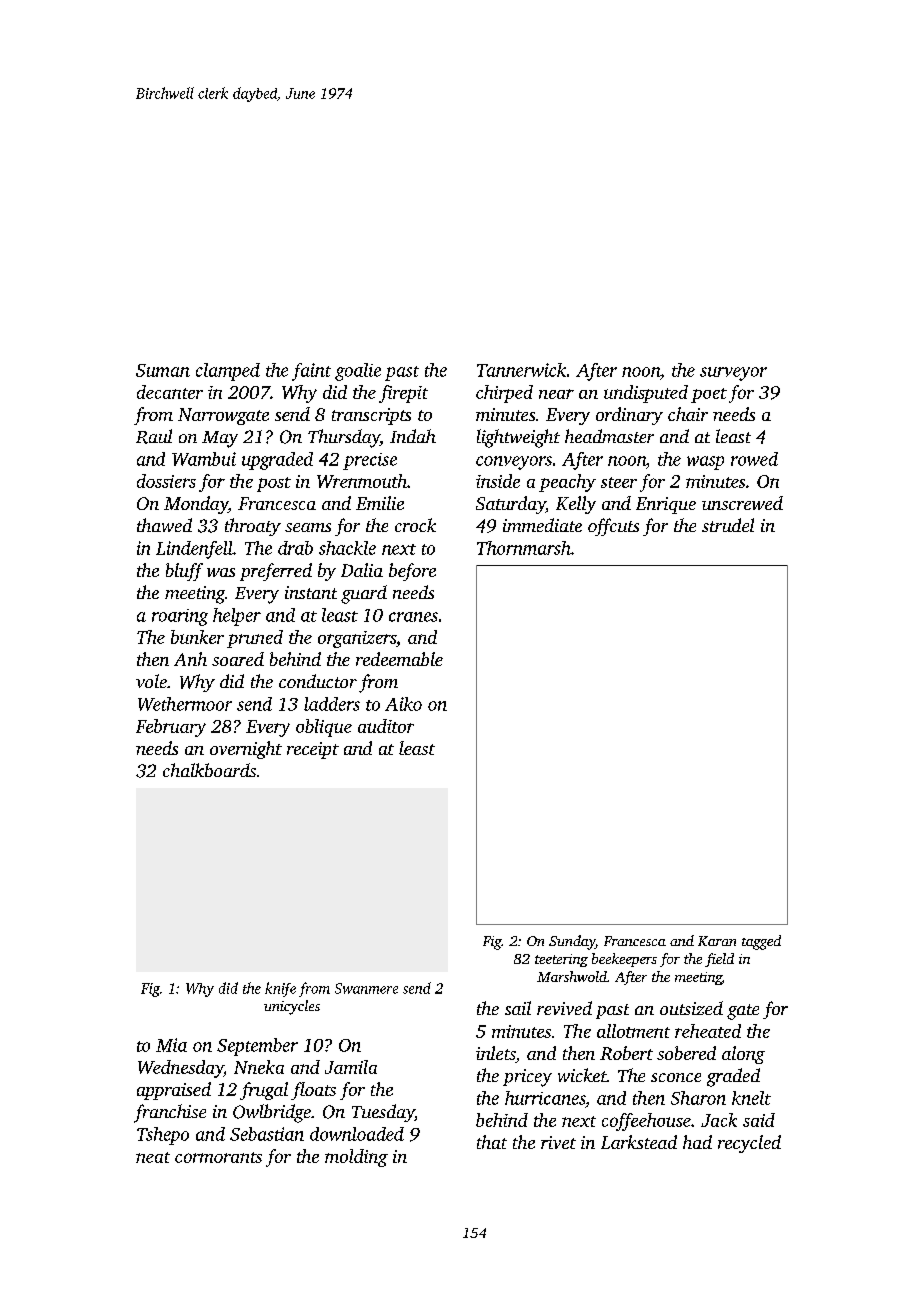 Image resolution: width=924 pixels, height=1311 pixels. Describe the element at coordinates (521, 370) in the screenshot. I see `Tannerwick` at that location.
